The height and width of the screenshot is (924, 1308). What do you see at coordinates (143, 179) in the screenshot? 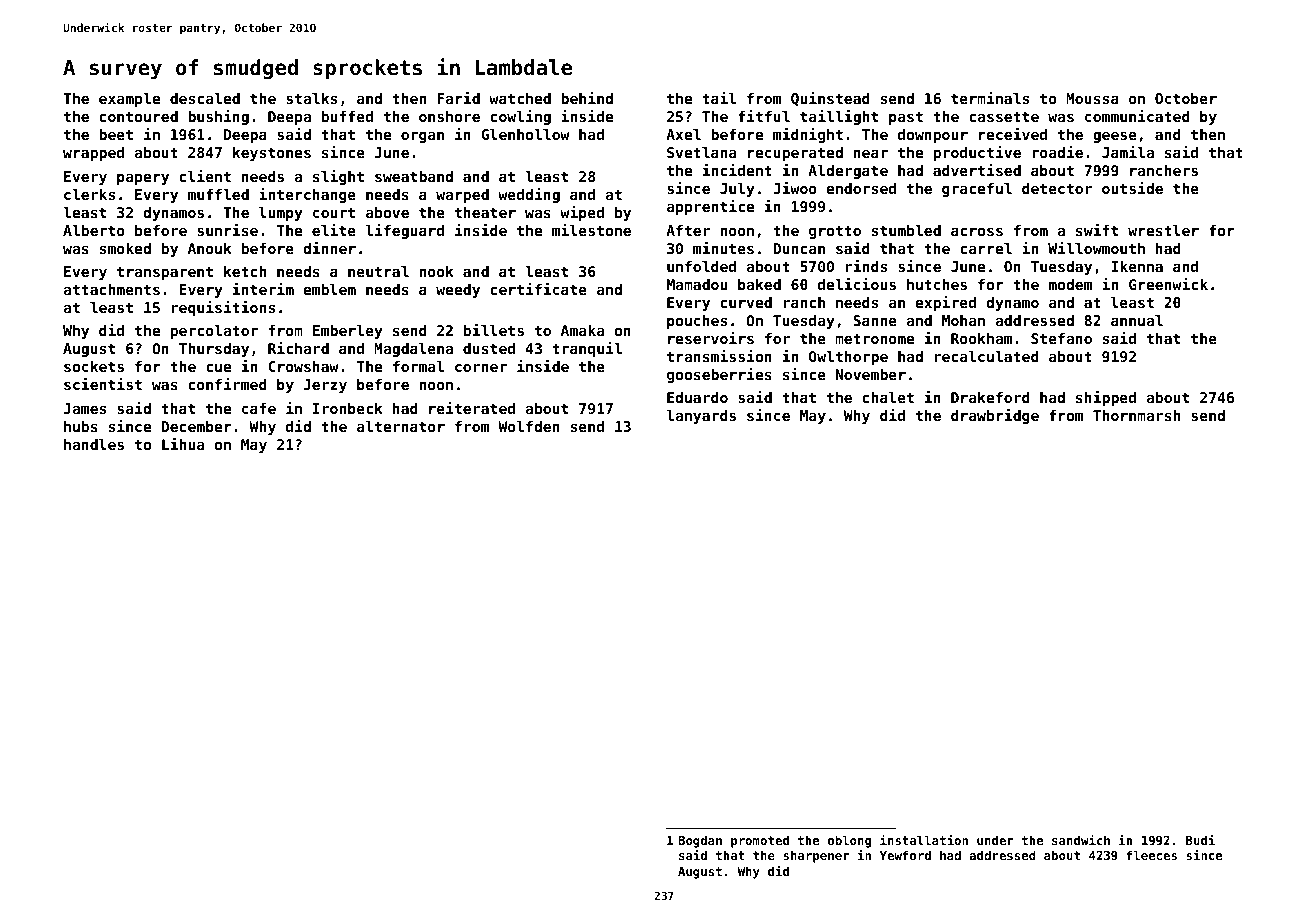
I see `papery` at bounding box center [143, 179].
